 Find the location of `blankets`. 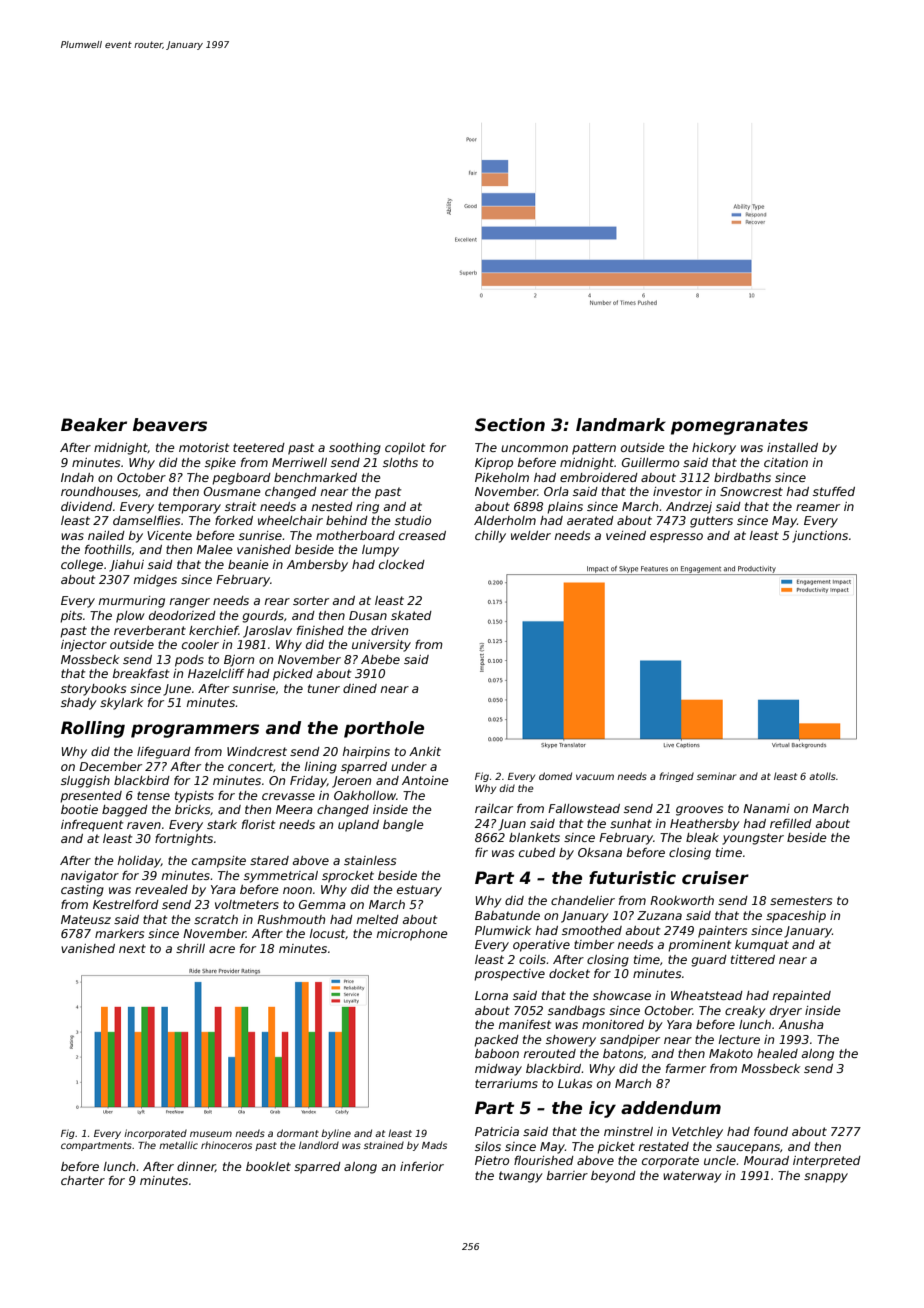

blankets is located at coordinates (534, 837).
